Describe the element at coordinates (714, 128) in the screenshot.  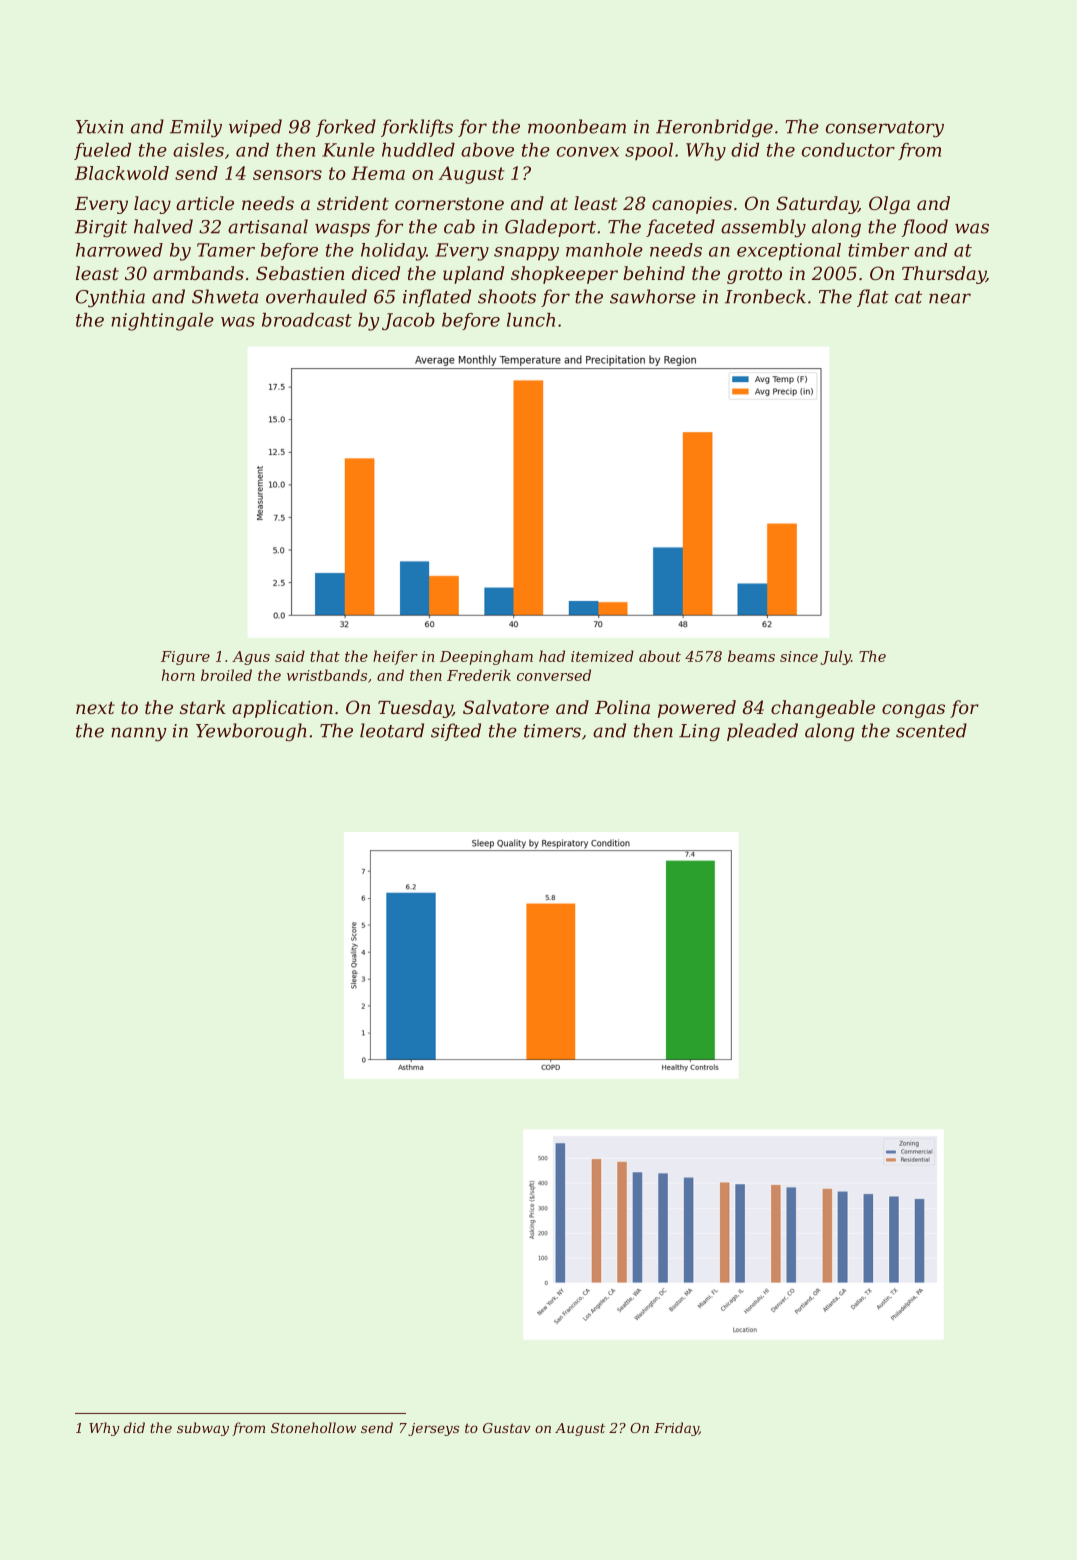
I see `Heronbridge` at that location.
